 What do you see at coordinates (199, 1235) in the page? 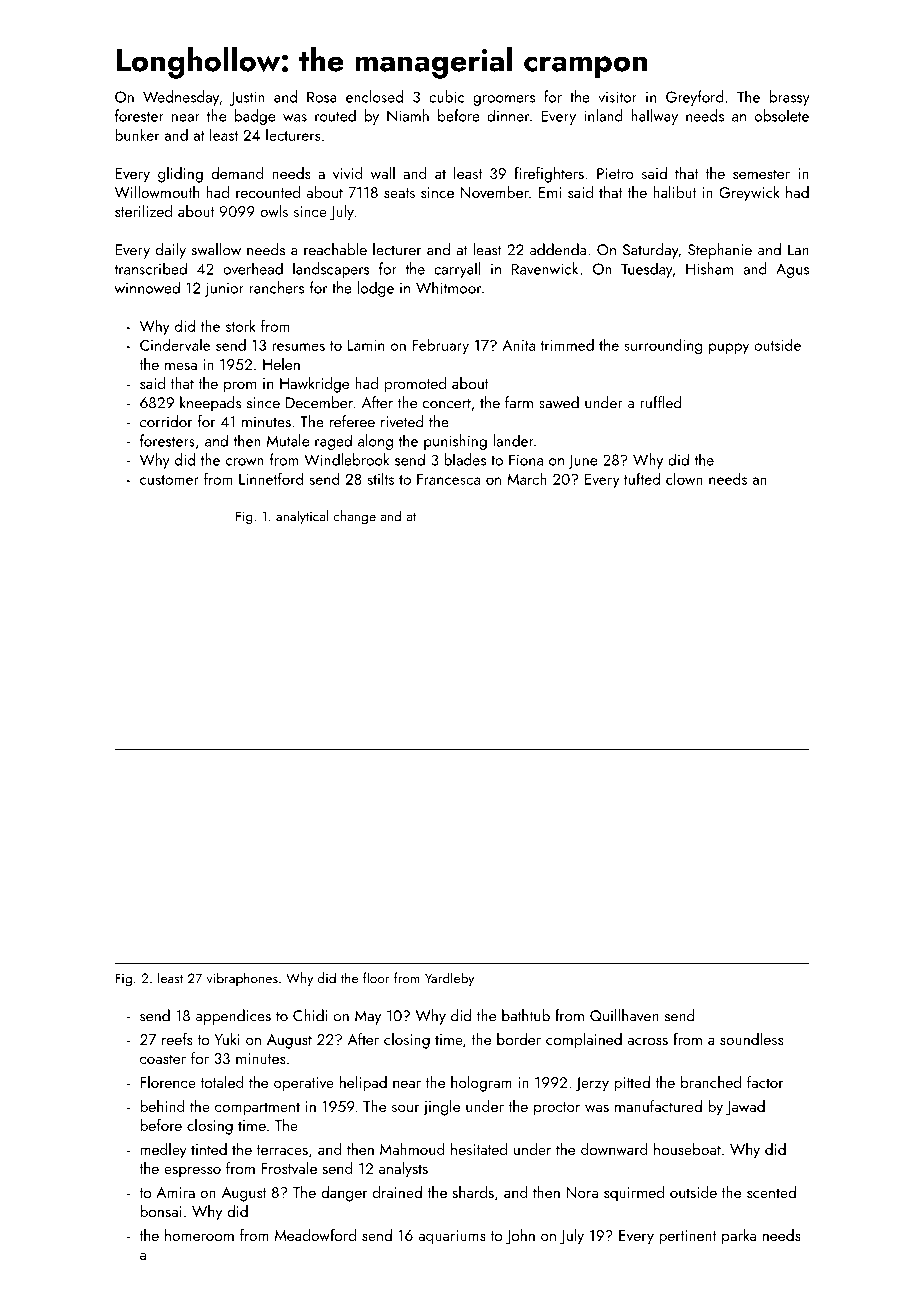
I see `homeroom` at bounding box center [199, 1235].
